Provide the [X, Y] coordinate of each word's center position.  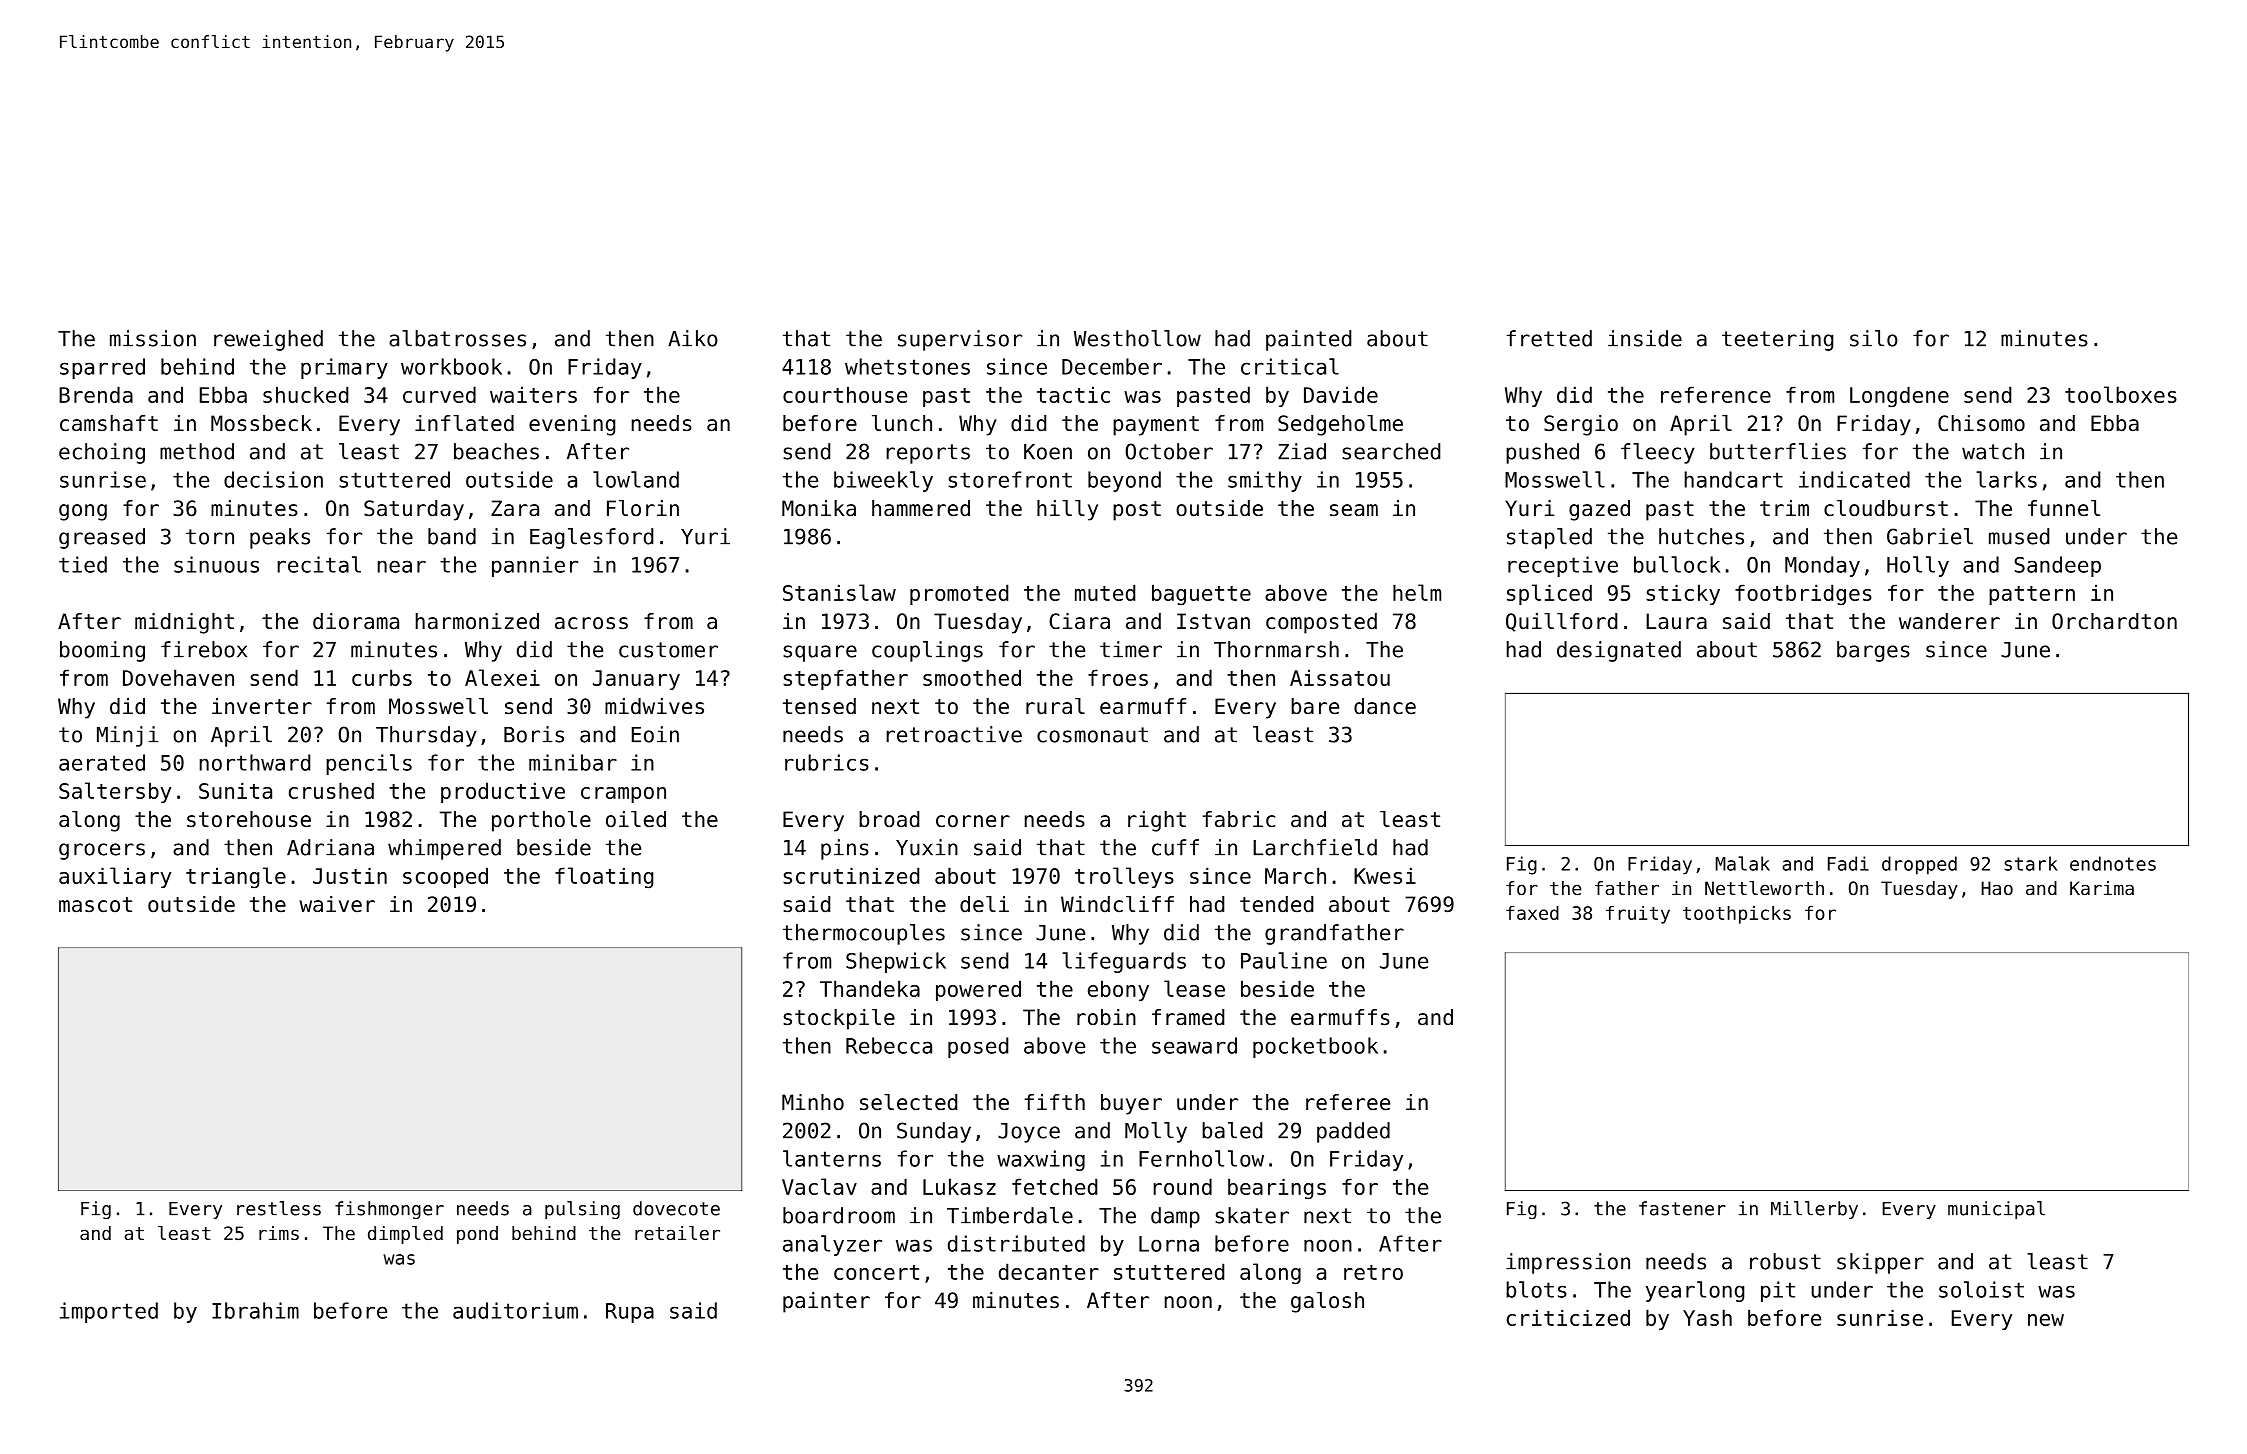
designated [1619, 651]
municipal [1996, 1210]
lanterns [832, 1158]
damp [1175, 1217]
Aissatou [1340, 677]
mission [153, 338]
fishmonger [389, 1210]
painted [1308, 340]
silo [1874, 338]
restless [279, 1208]
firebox [204, 649]
